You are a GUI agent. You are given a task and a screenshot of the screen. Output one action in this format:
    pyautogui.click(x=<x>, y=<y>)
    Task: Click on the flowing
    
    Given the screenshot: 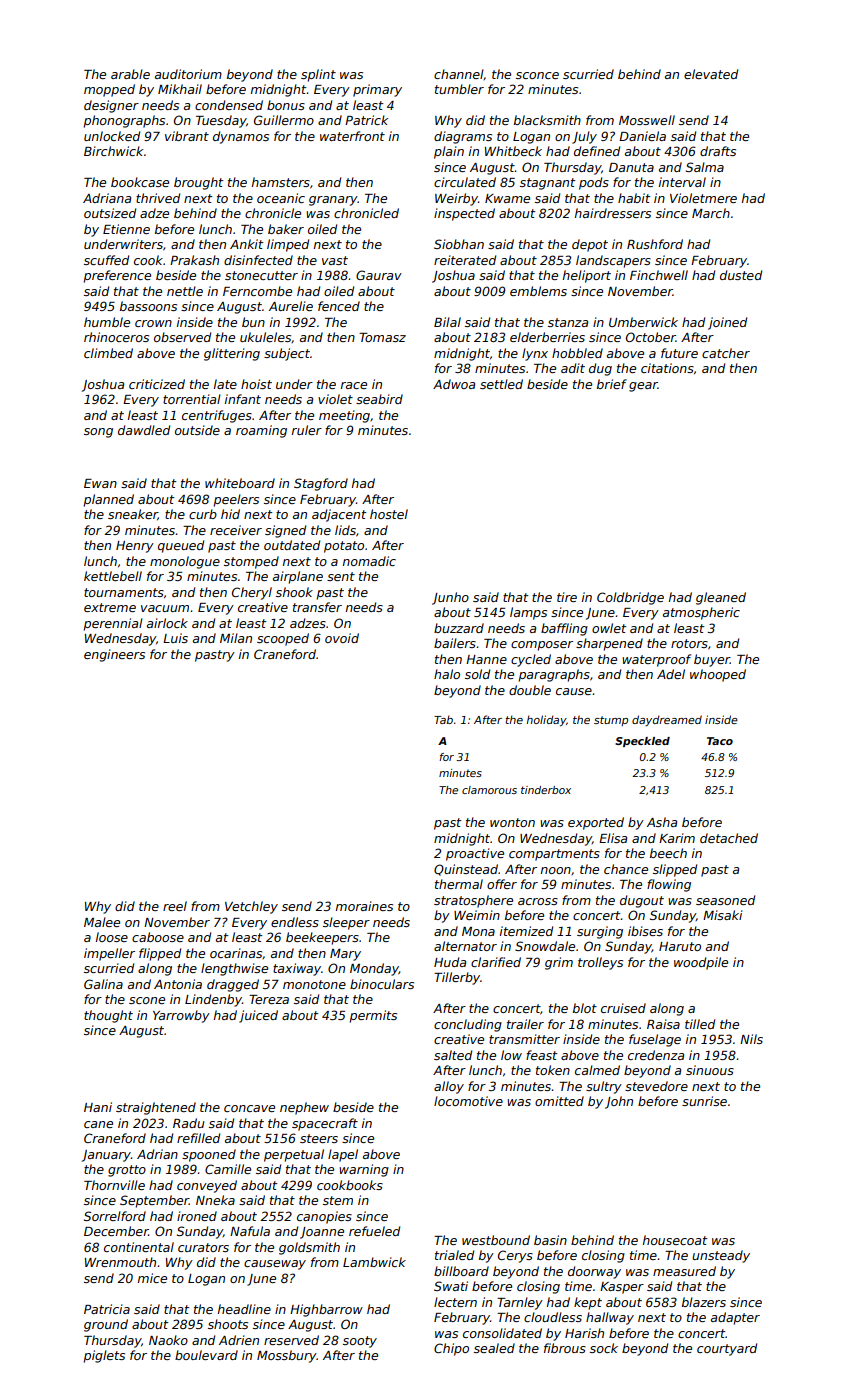 What is the action you would take?
    pyautogui.click(x=669, y=885)
